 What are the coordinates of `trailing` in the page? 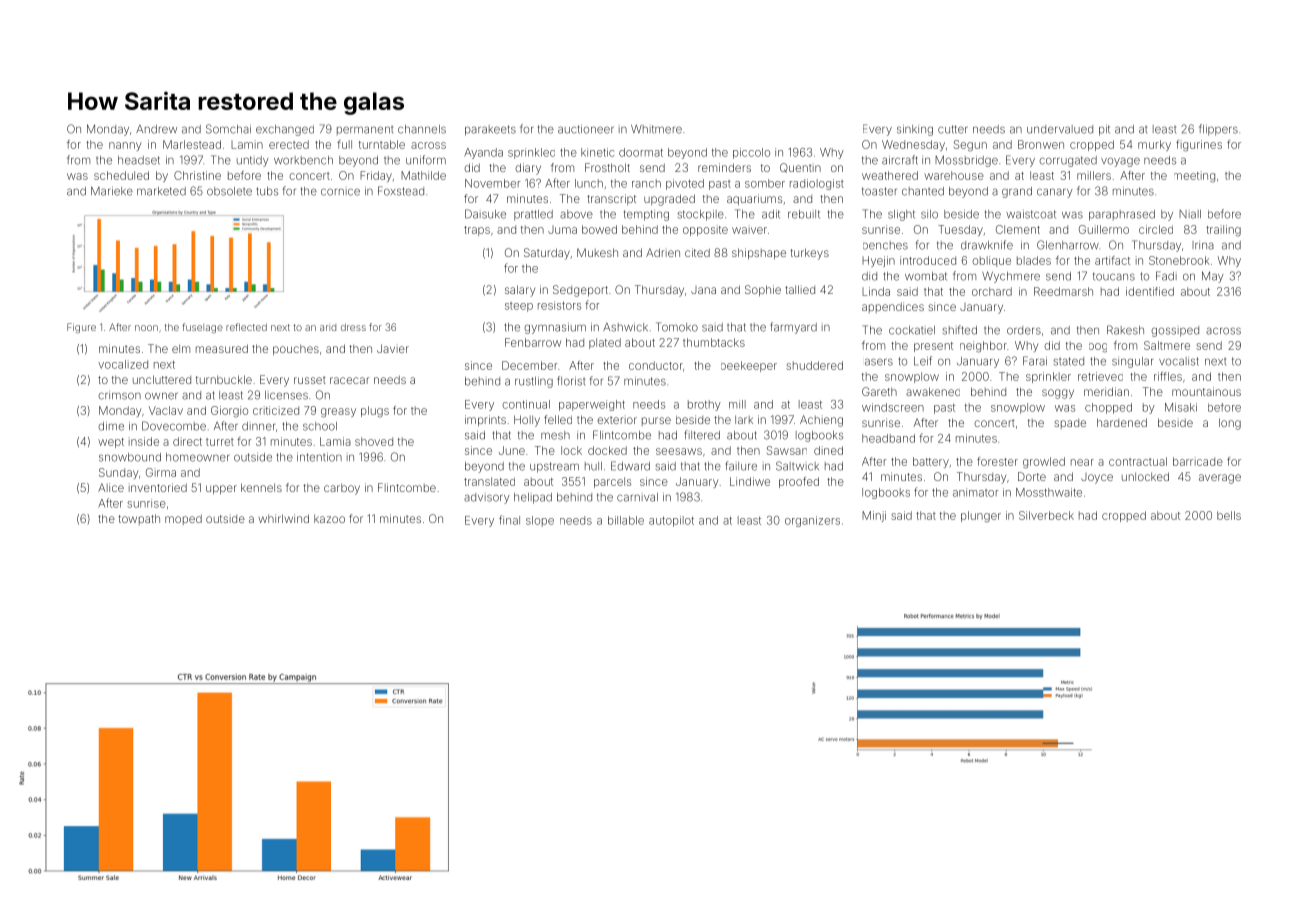 It's located at (1223, 231).
